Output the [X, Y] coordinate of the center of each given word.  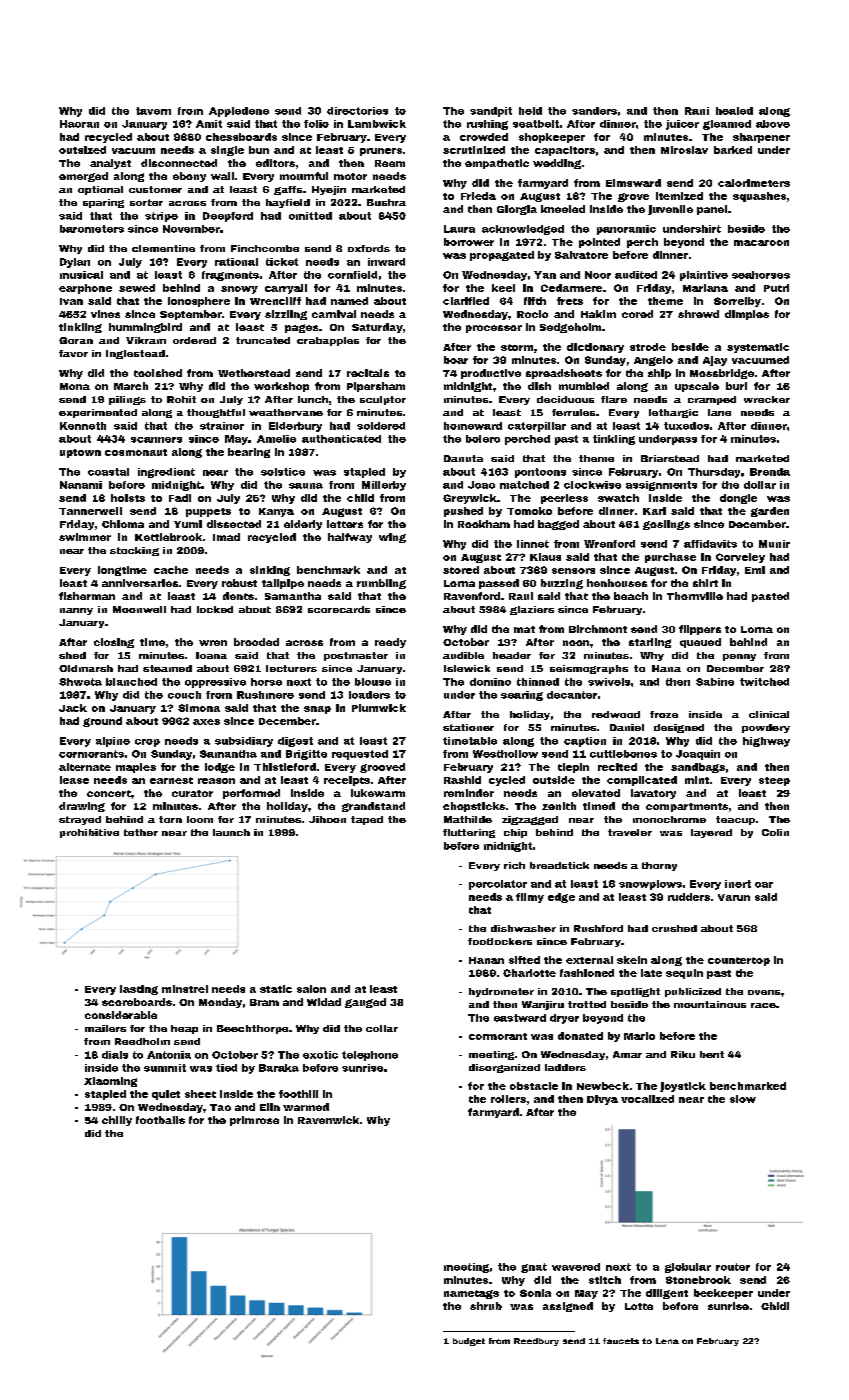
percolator [498, 885]
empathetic [497, 164]
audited [636, 275]
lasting [139, 990]
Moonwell [139, 609]
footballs [160, 1120]
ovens [764, 992]
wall [222, 176]
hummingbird [145, 328]
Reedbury [536, 1342]
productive [491, 374]
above [773, 124]
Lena [667, 1341]
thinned [538, 682]
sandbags [698, 768]
